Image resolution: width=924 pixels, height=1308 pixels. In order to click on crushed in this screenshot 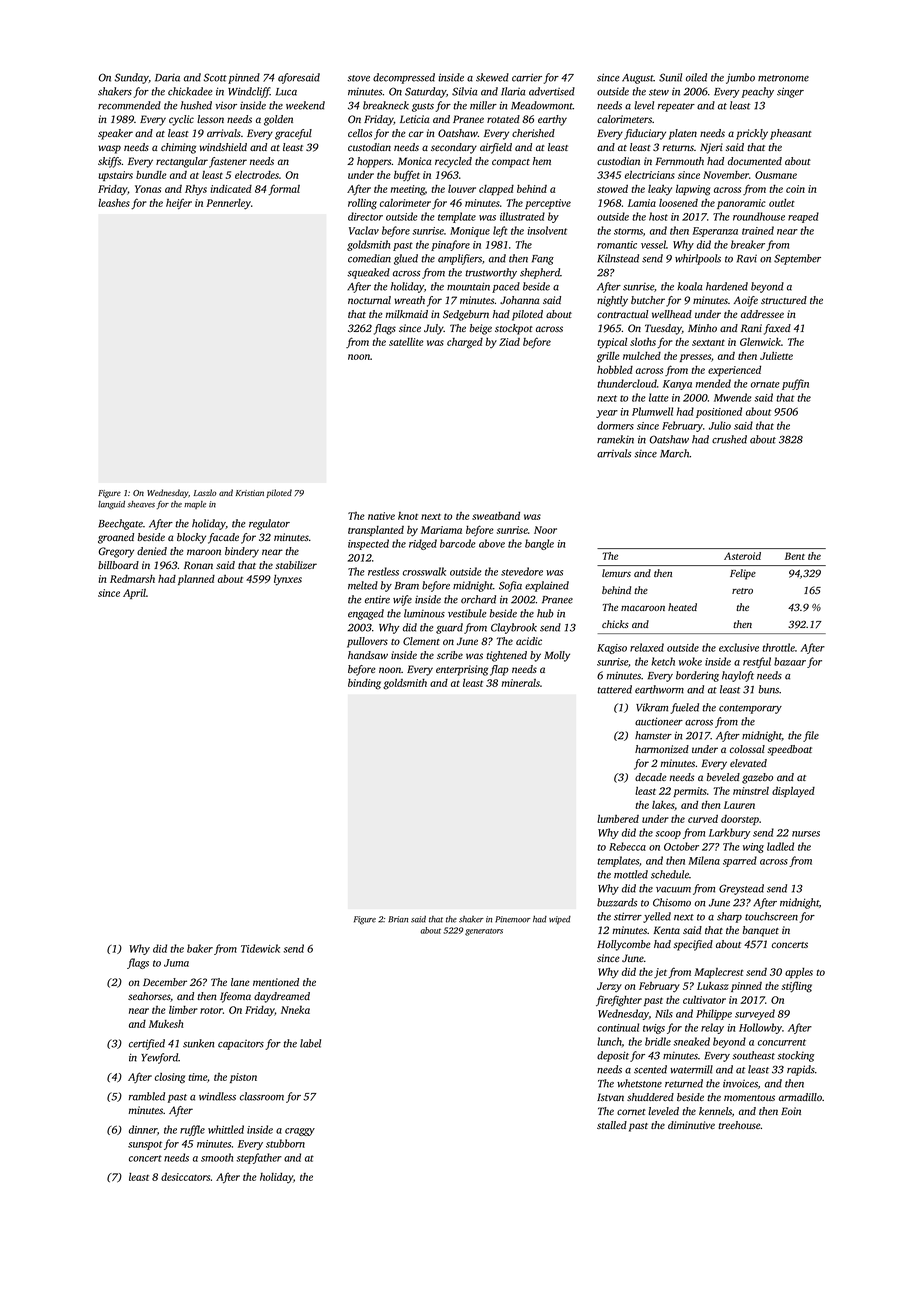, I will do `click(729, 439)`.
